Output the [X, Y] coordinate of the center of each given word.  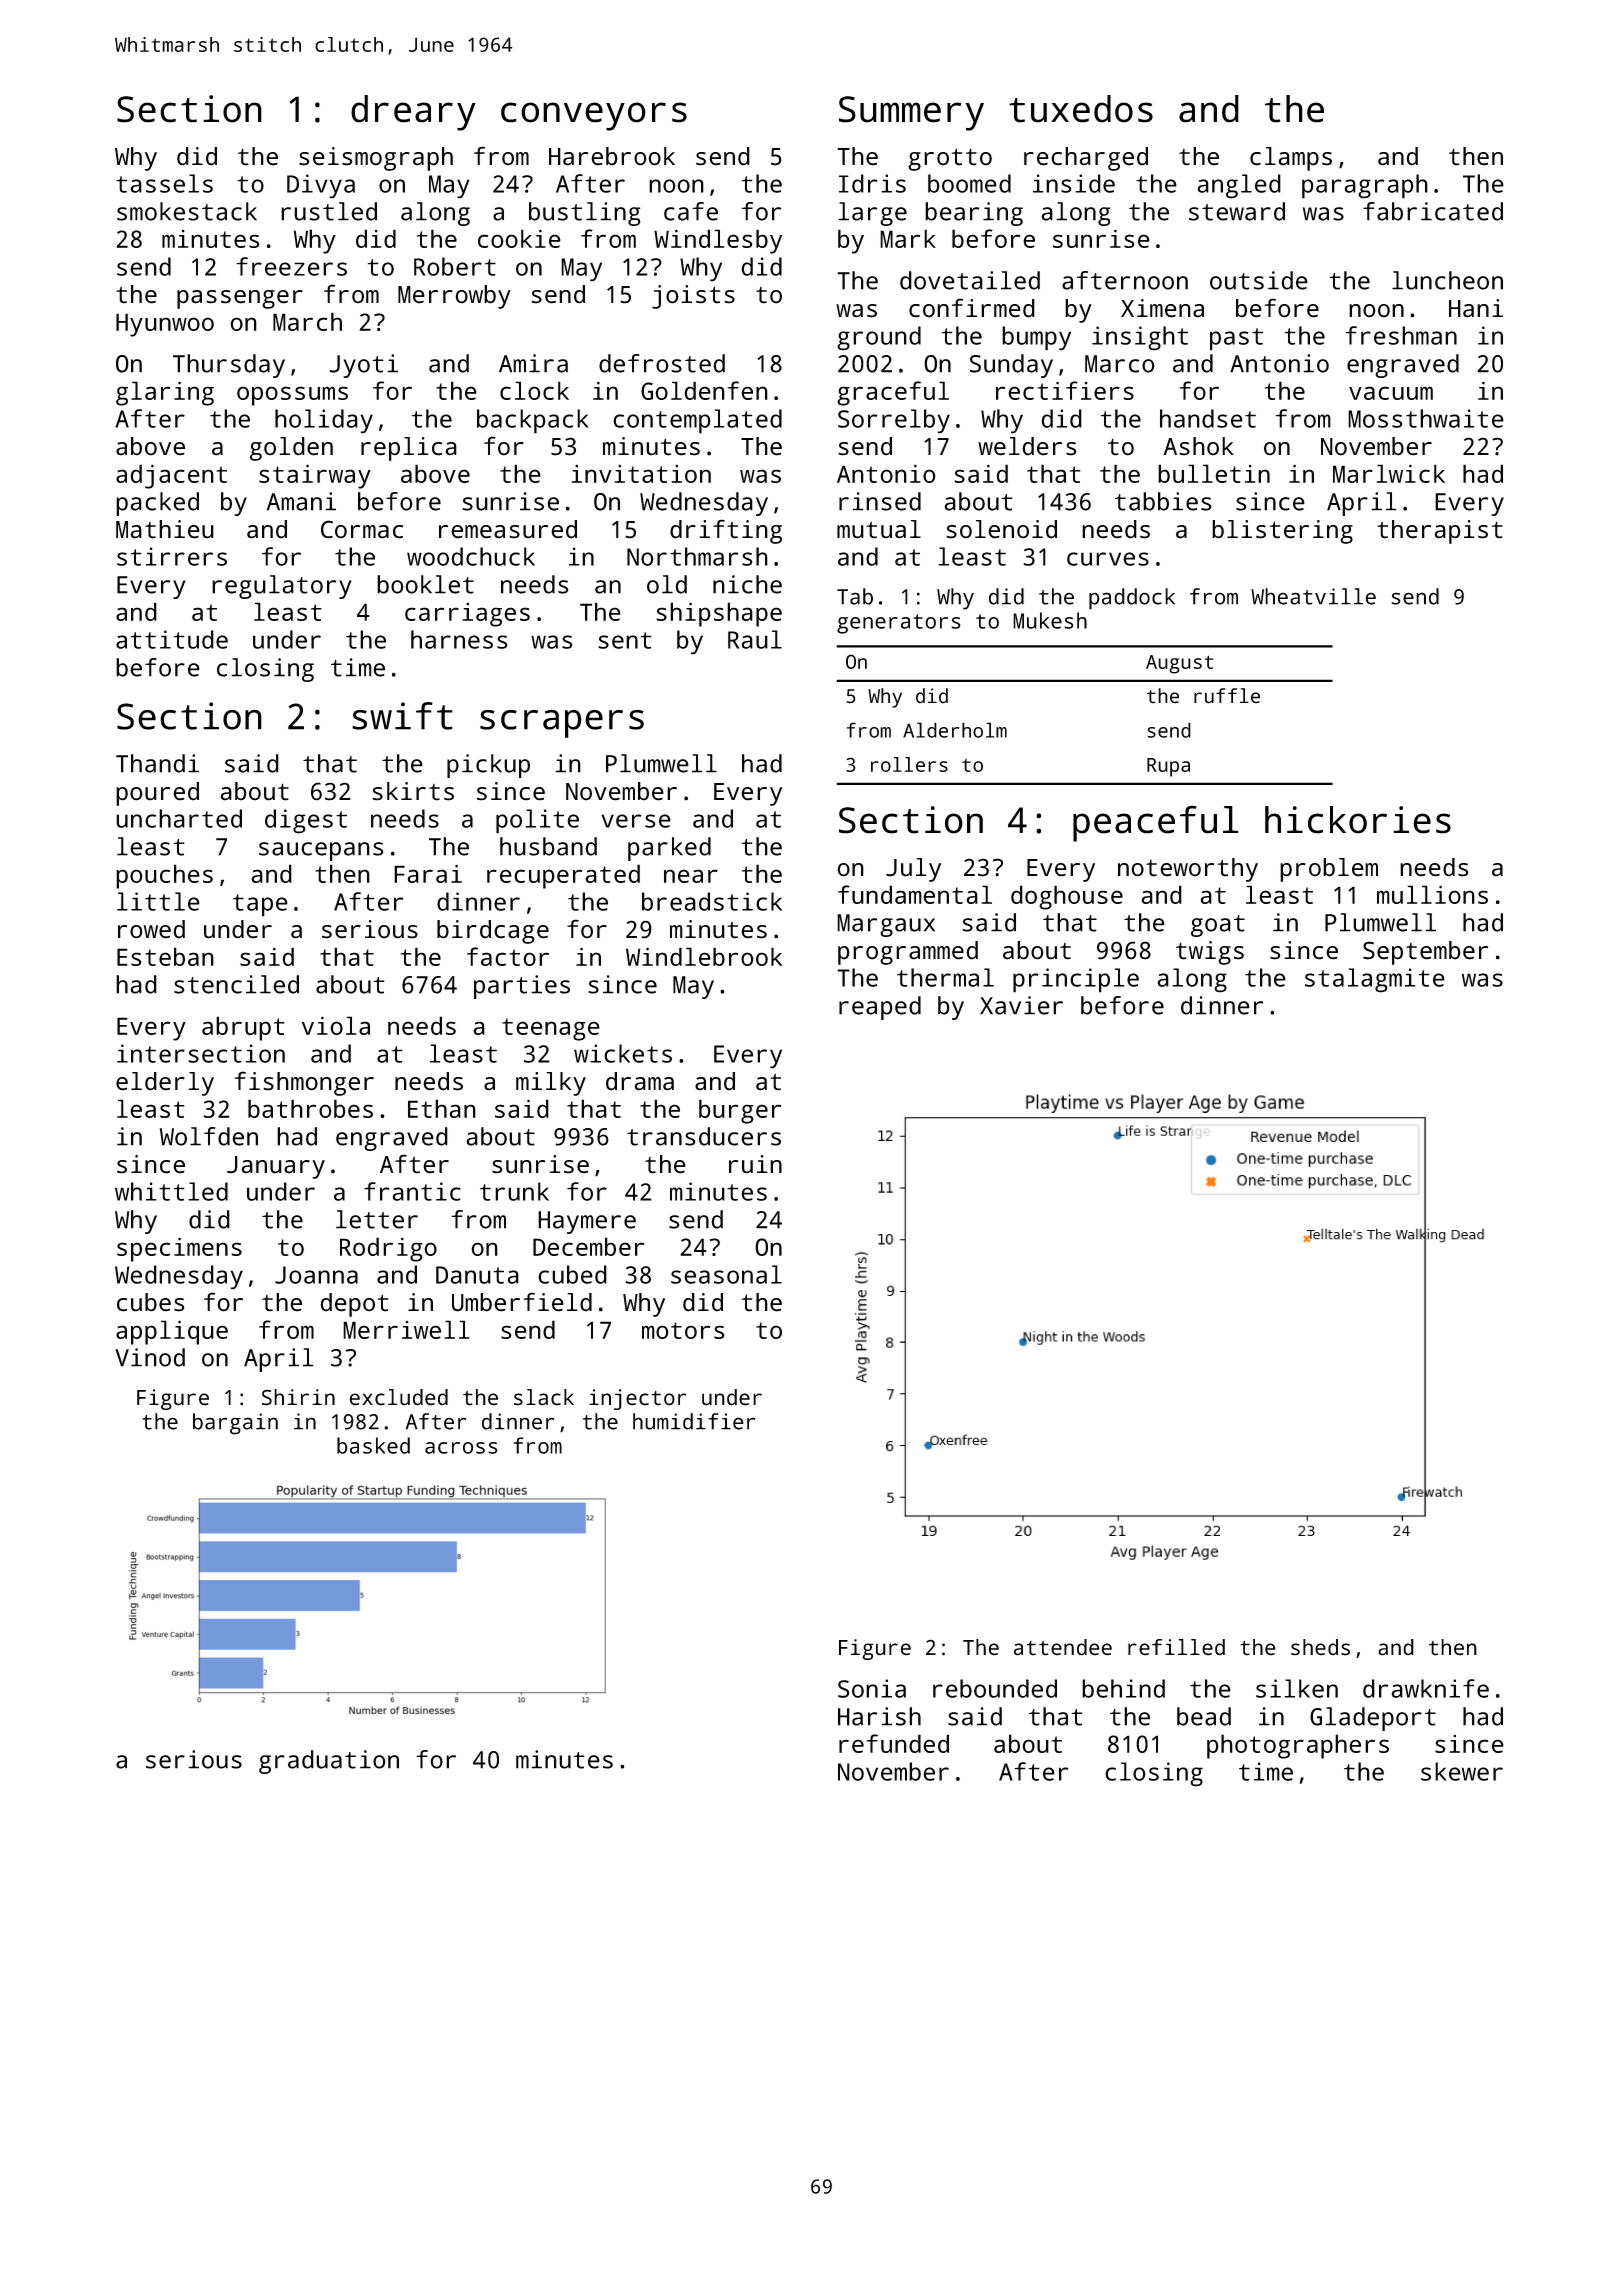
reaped [880, 1008]
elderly [165, 1084]
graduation [329, 1762]
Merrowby [454, 297]
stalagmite [1375, 980]
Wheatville [1313, 596]
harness [459, 639]
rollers [909, 764]
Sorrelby [894, 421]
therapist [1440, 532]
